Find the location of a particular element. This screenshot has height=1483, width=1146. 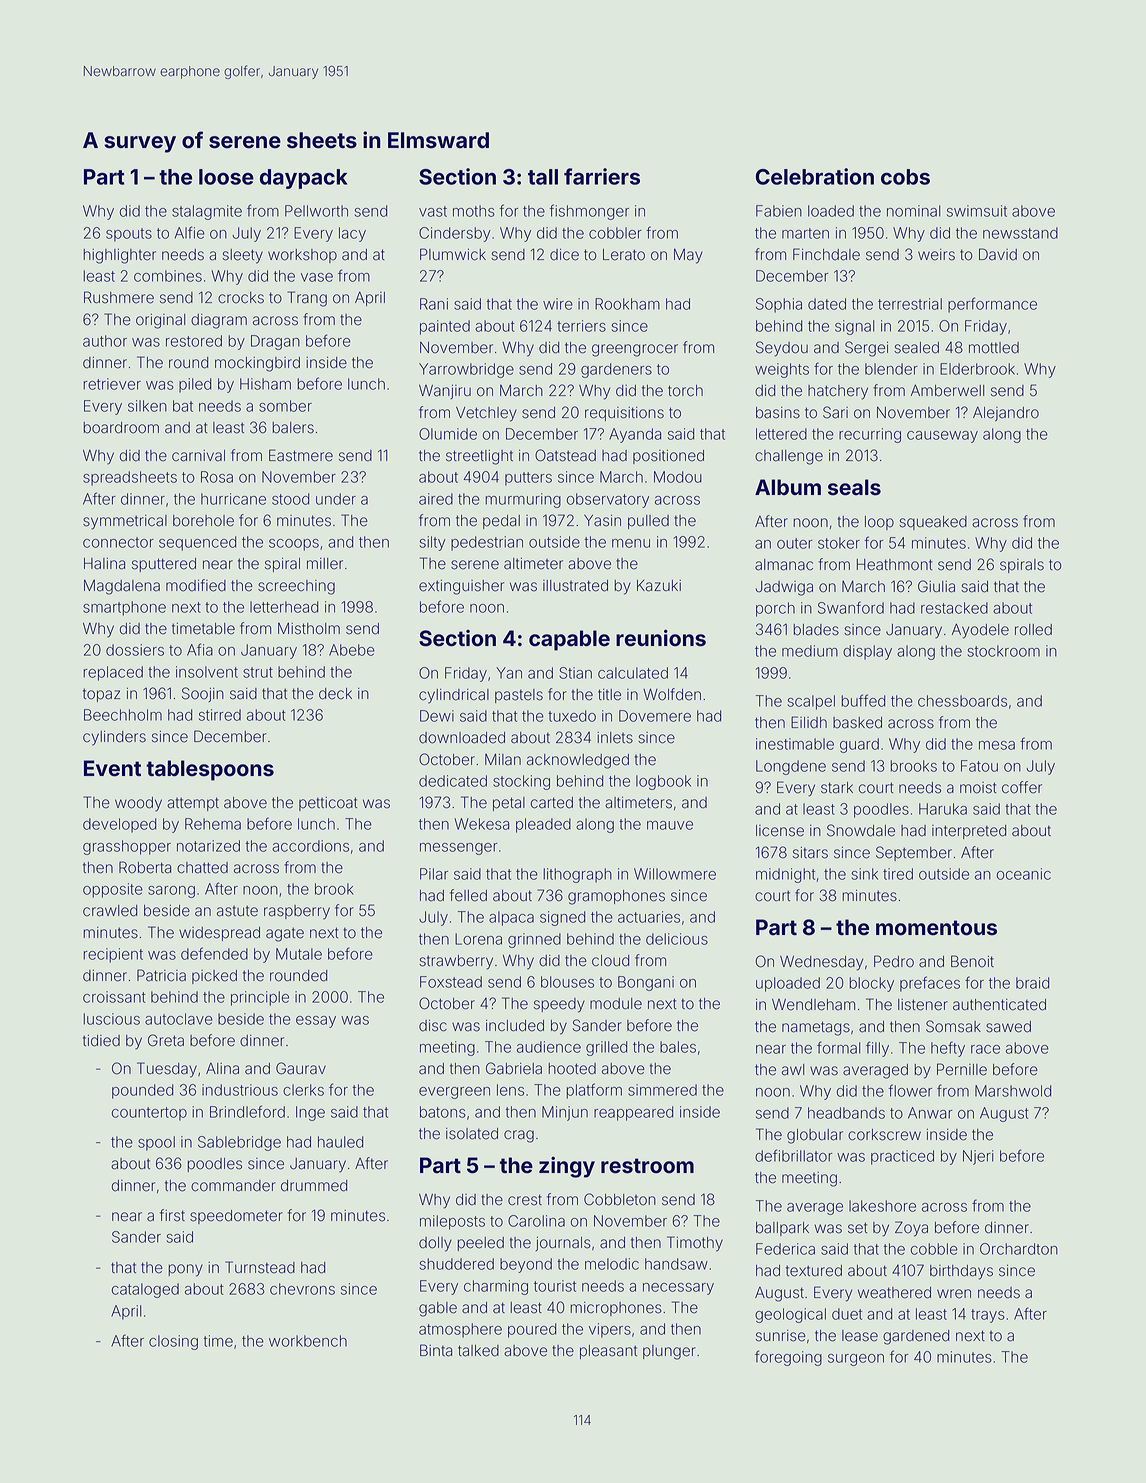

Jadwiga is located at coordinates (784, 588).
